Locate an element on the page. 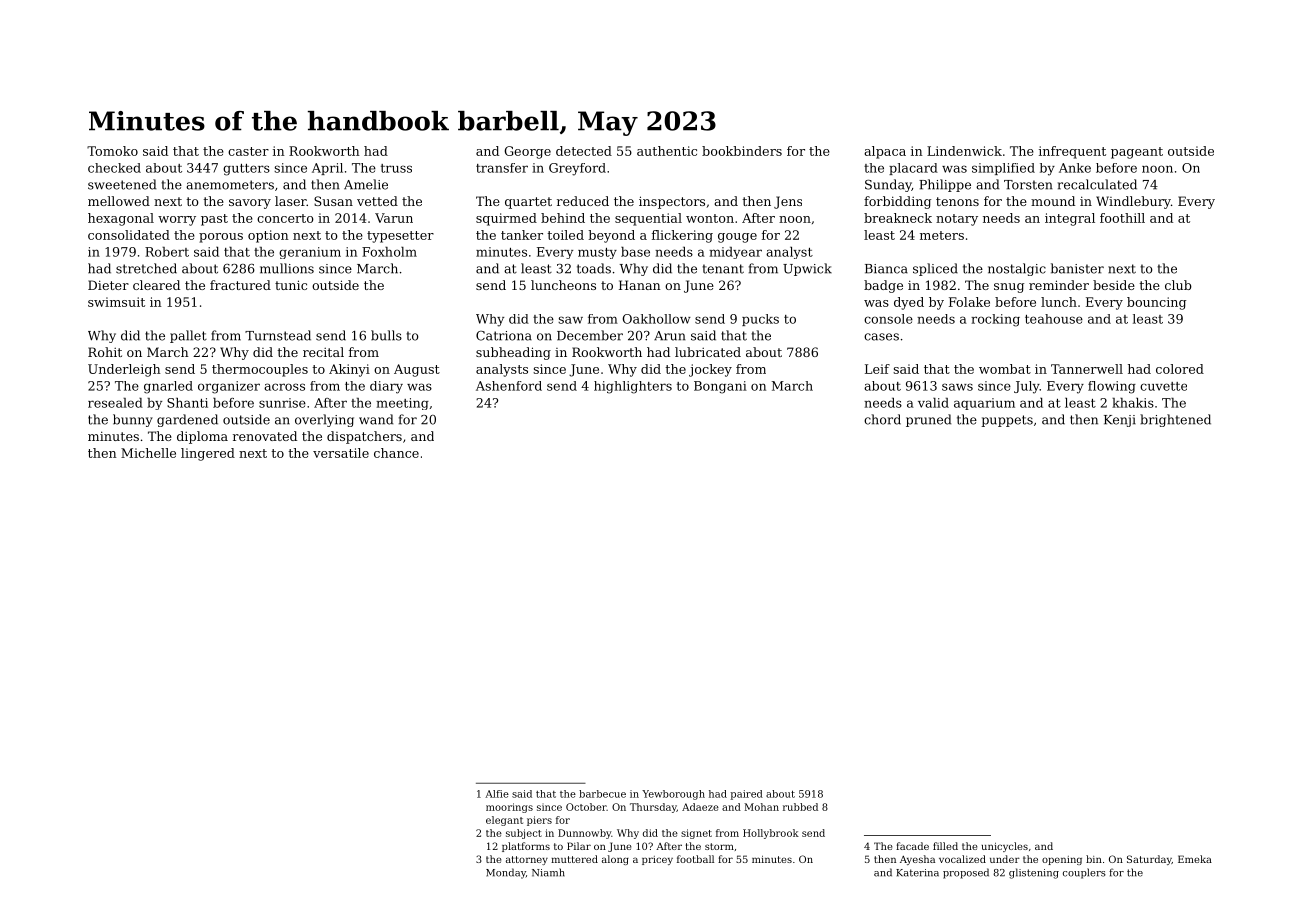  elegant is located at coordinates (504, 821).
